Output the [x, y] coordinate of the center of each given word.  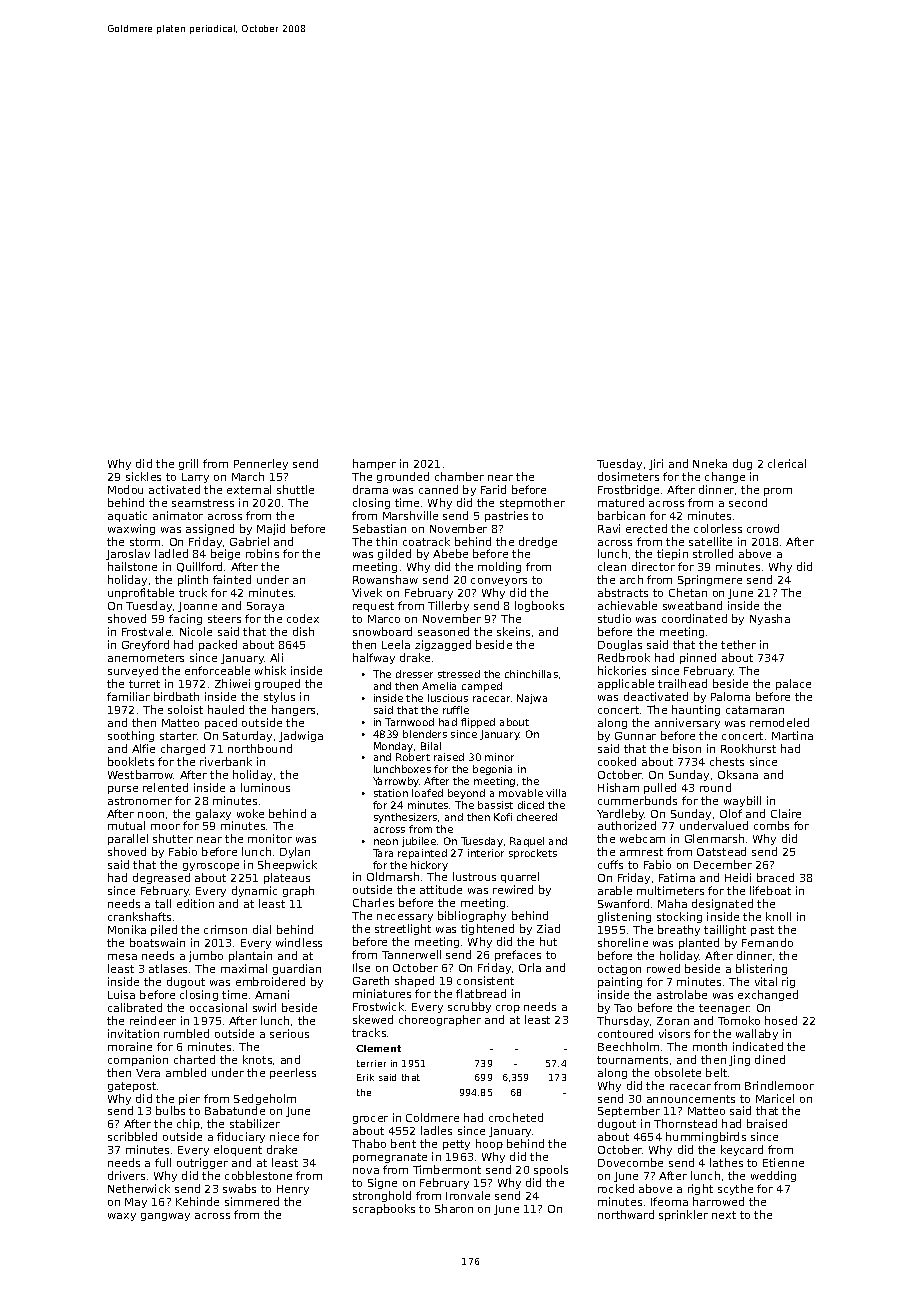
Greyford [145, 645]
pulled [660, 788]
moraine [130, 1046]
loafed [427, 793]
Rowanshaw [385, 579]
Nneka [710, 463]
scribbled [132, 1136]
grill [188, 464]
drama [370, 489]
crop [508, 1009]
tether [738, 644]
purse [123, 790]
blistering [761, 969]
